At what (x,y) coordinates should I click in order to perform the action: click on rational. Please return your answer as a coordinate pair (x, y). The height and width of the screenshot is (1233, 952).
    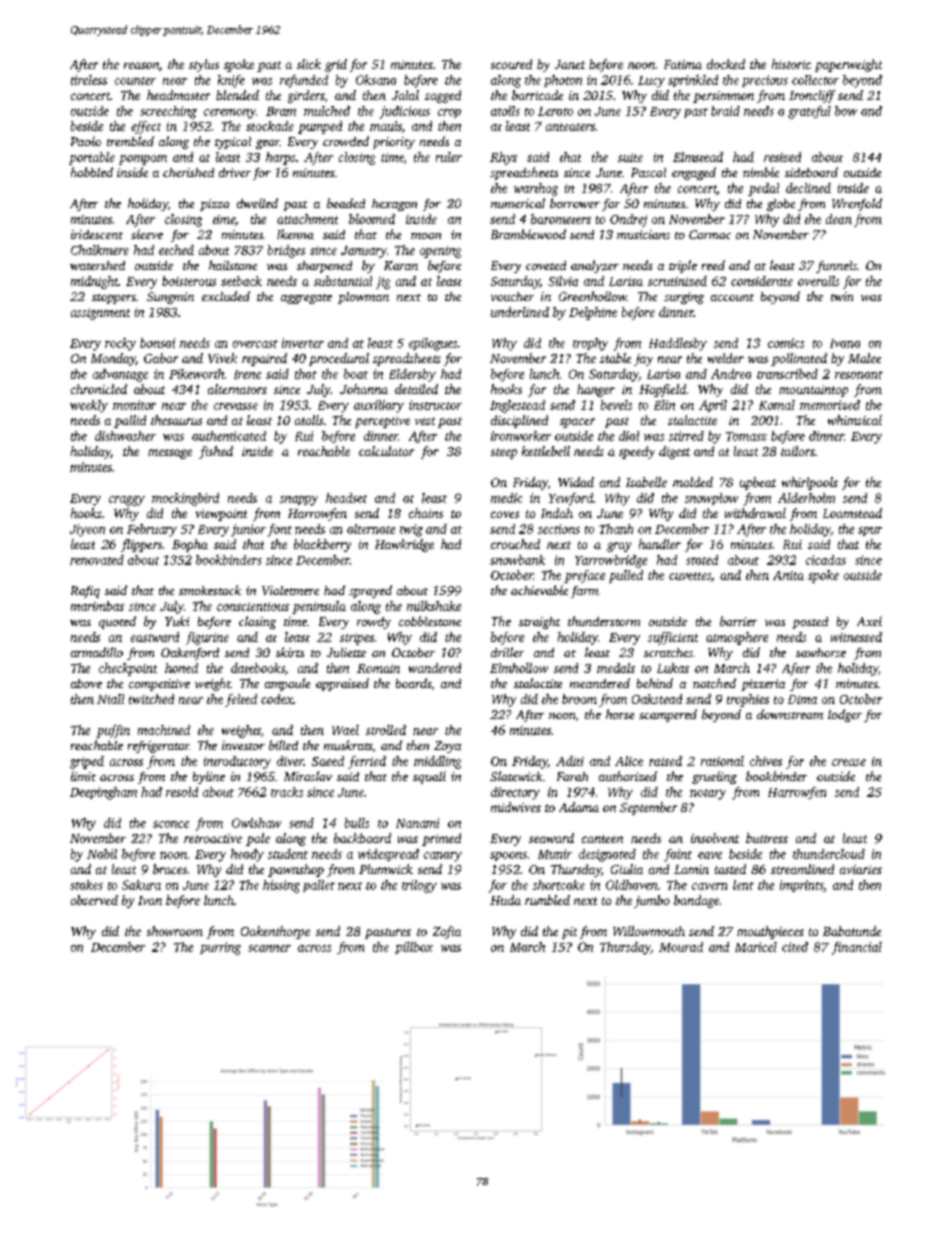
    Looking at the image, I should click on (722, 761).
